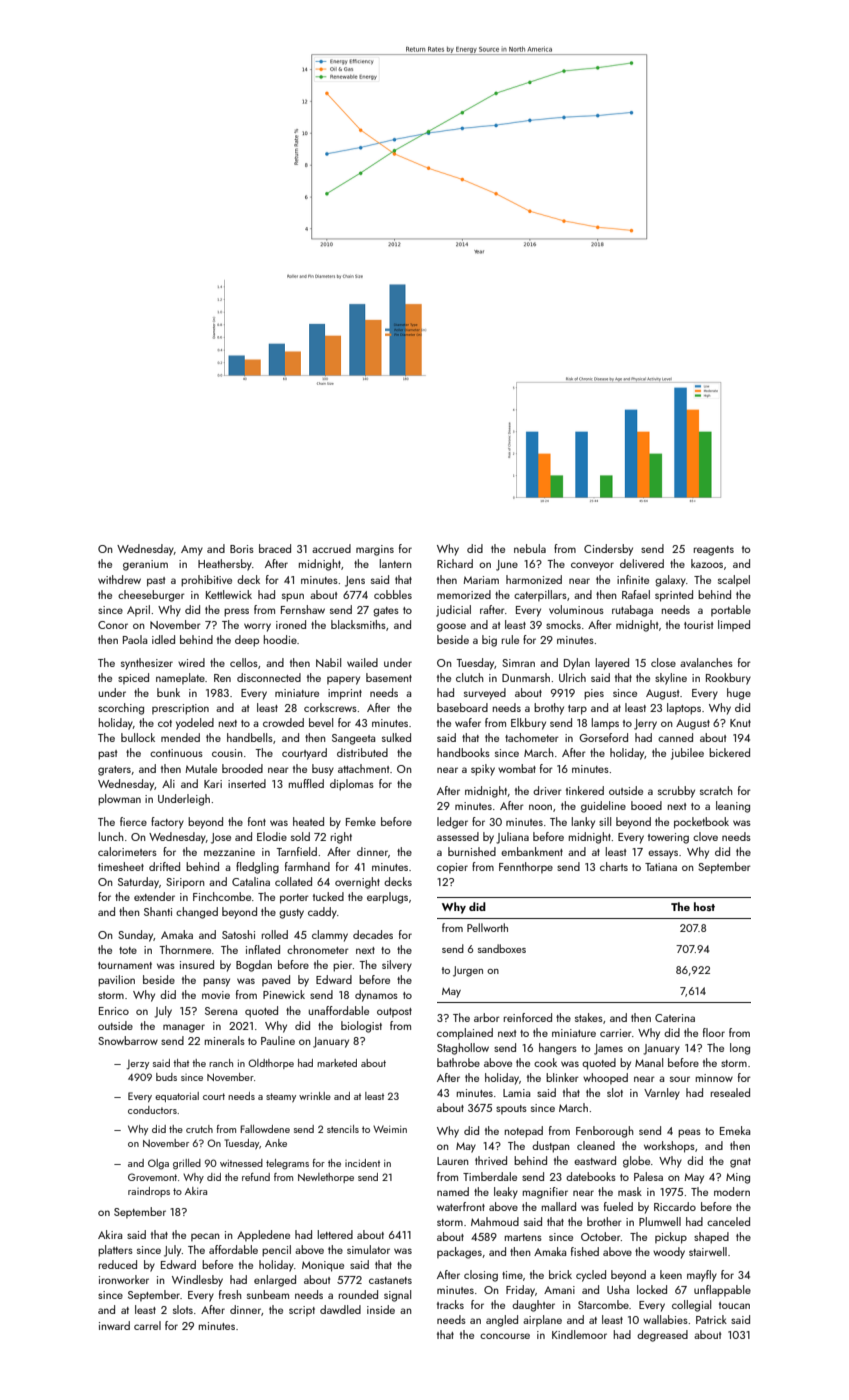 This screenshot has width=849, height=1400. I want to click on manager, so click(184, 1028).
